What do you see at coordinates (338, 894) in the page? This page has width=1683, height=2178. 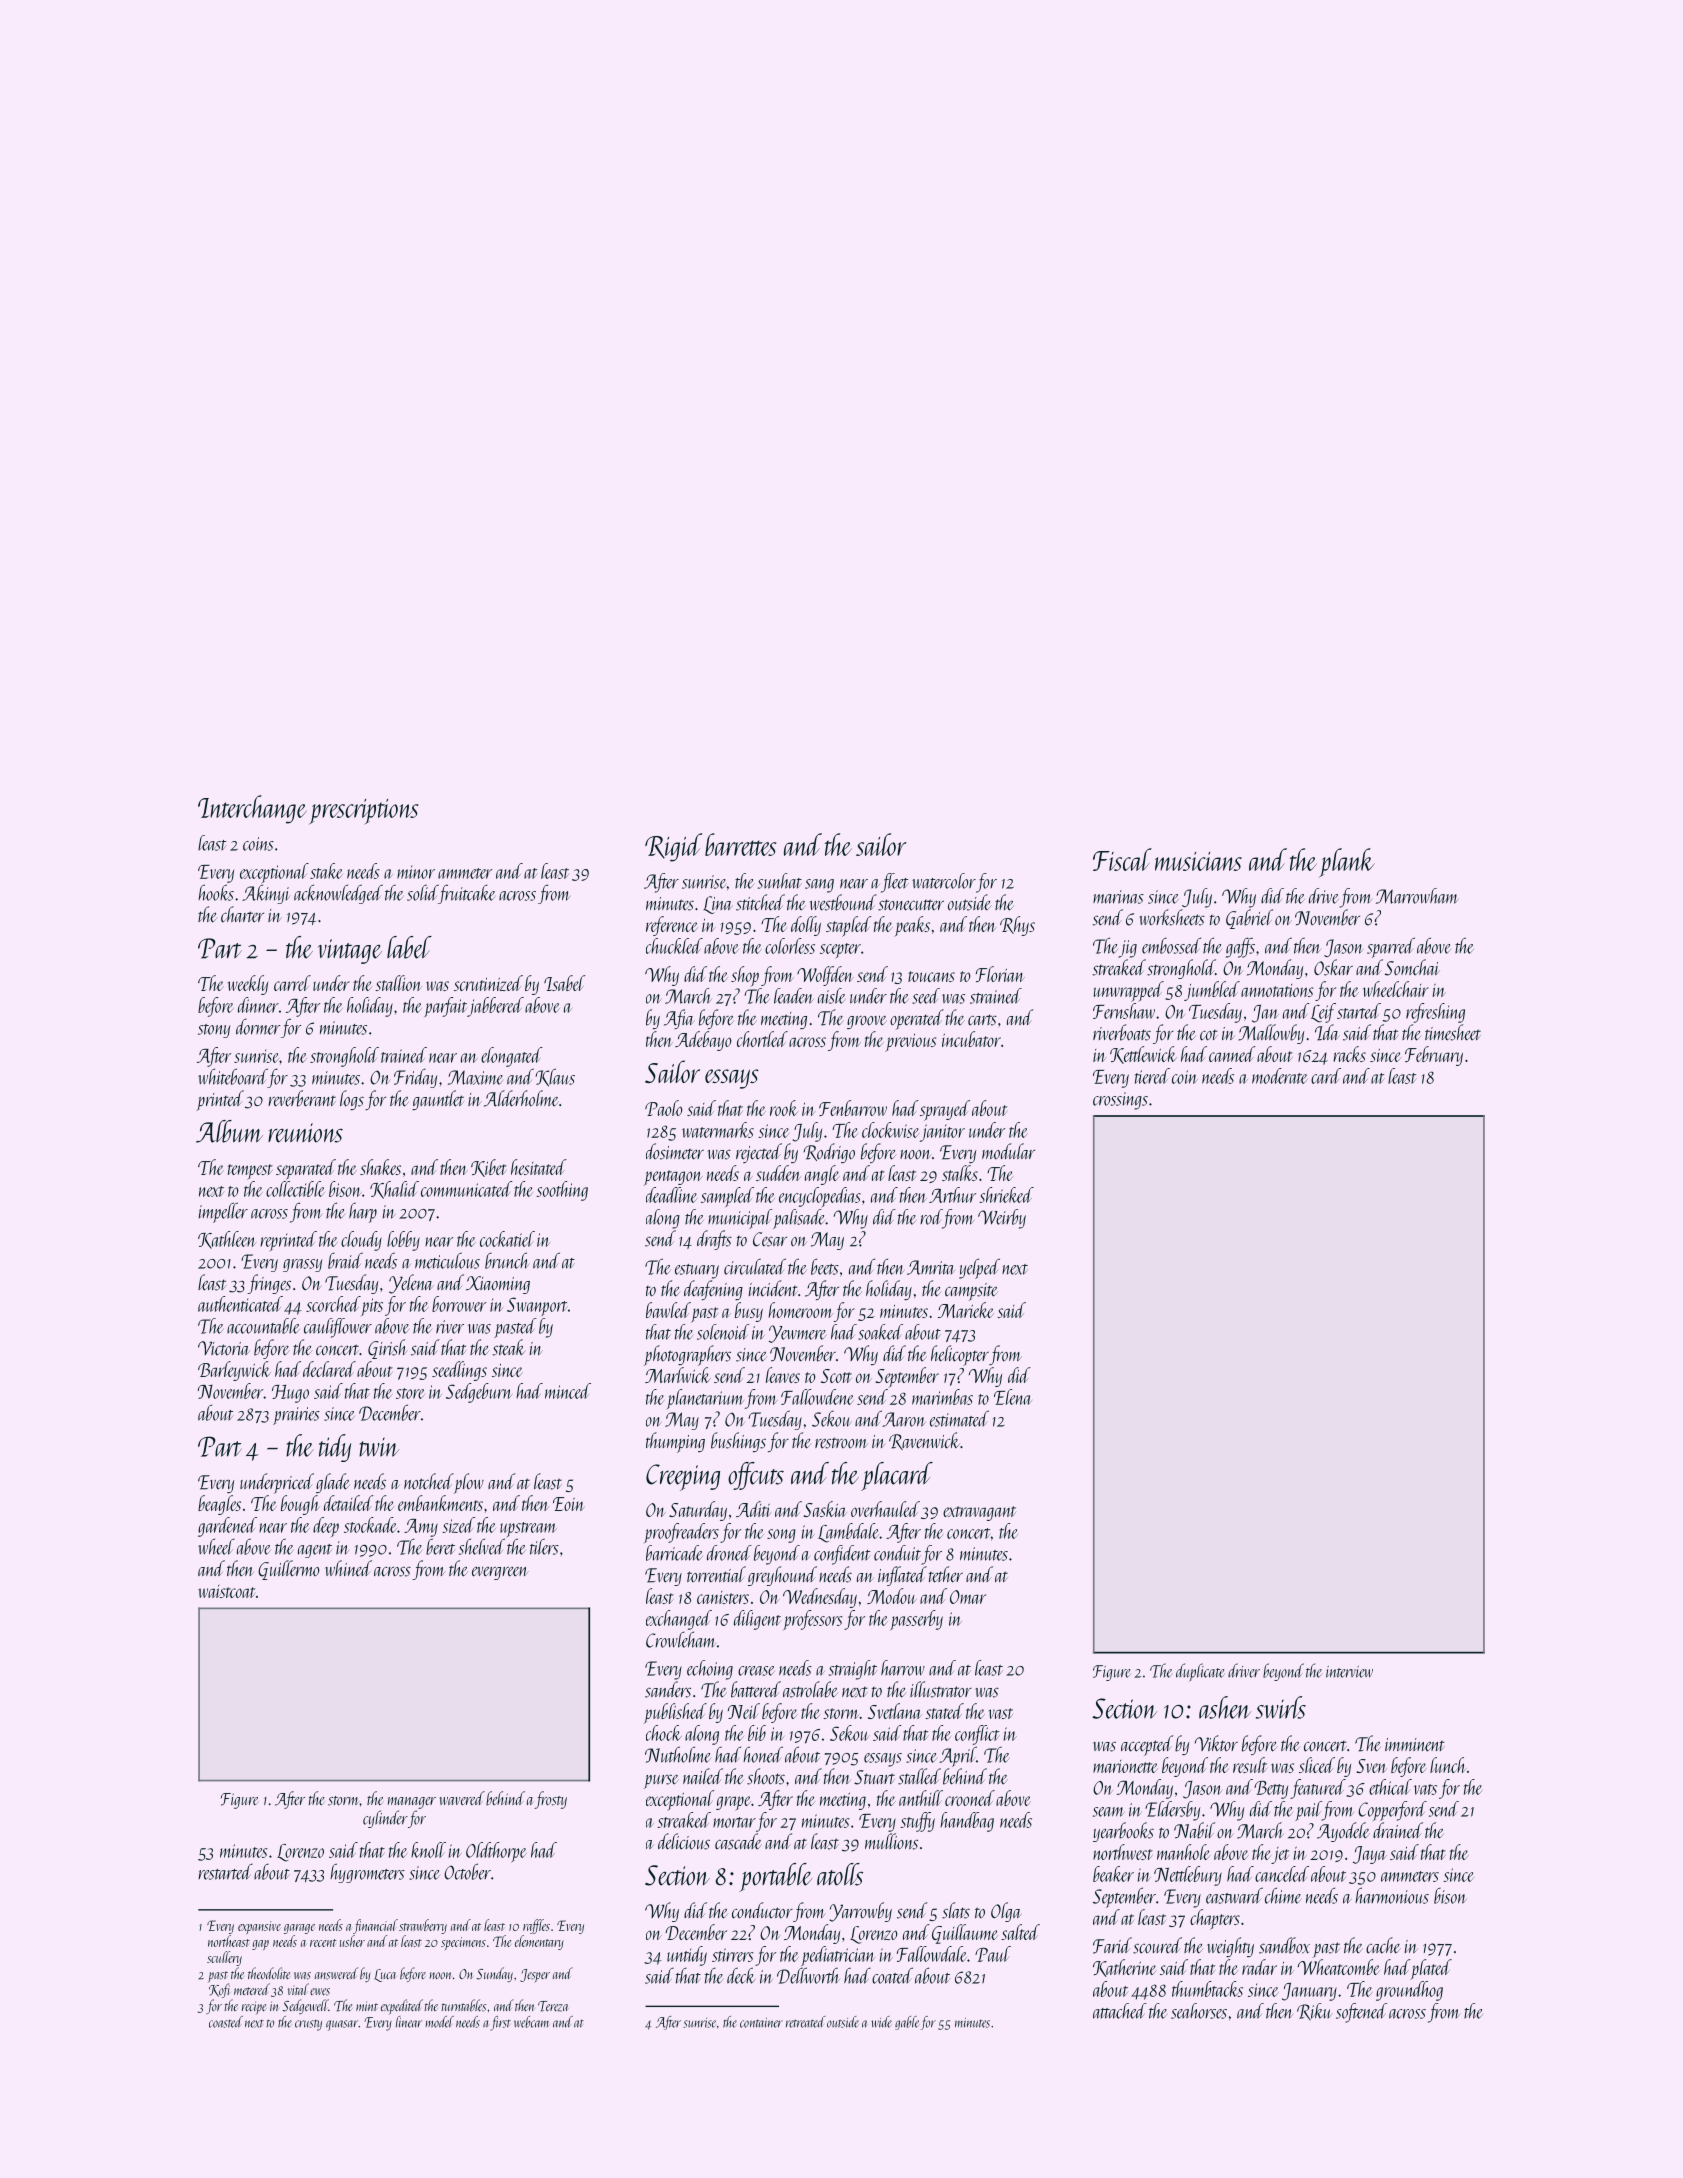 I see `acknowledged` at bounding box center [338, 894].
